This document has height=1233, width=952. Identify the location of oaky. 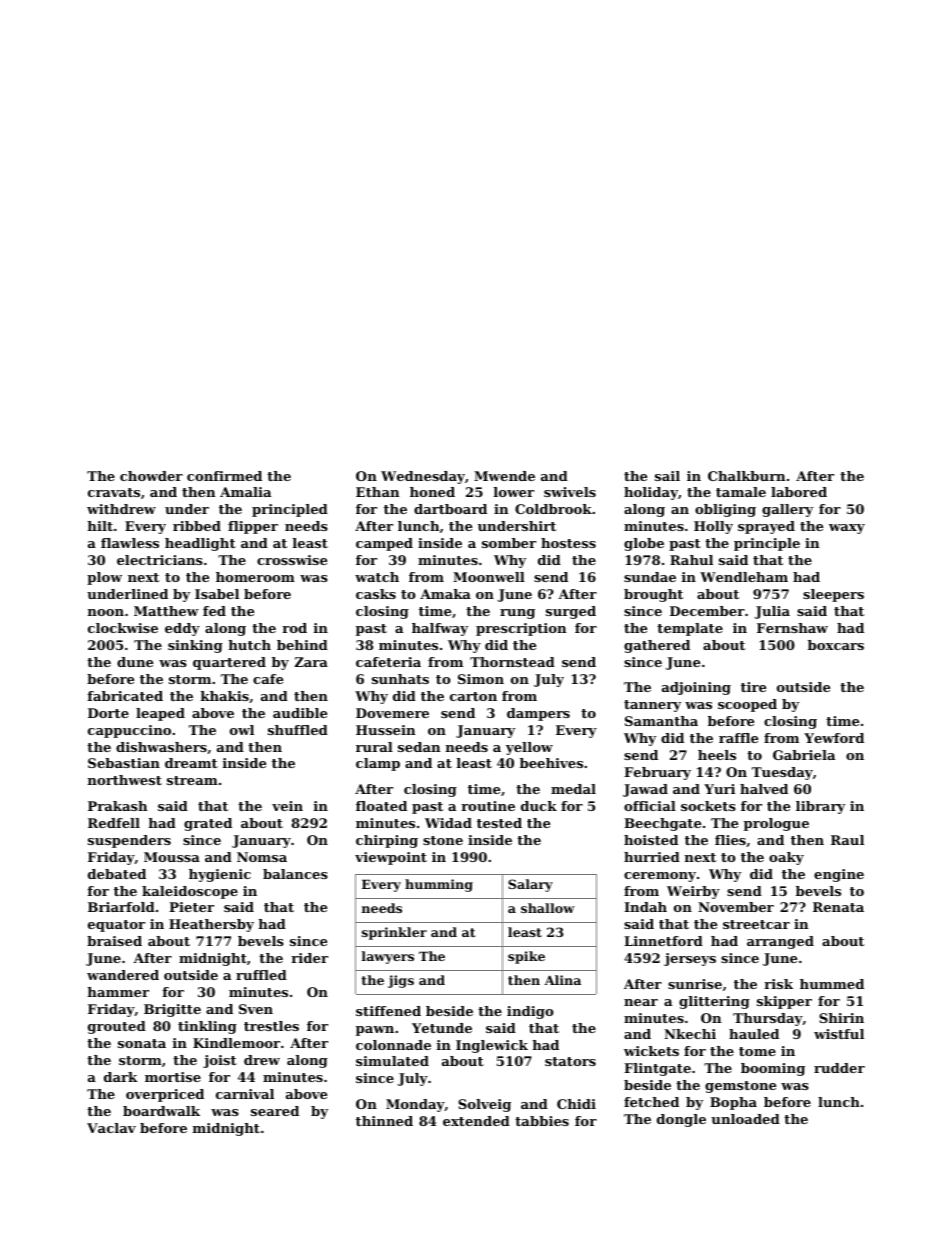
(786, 858).
